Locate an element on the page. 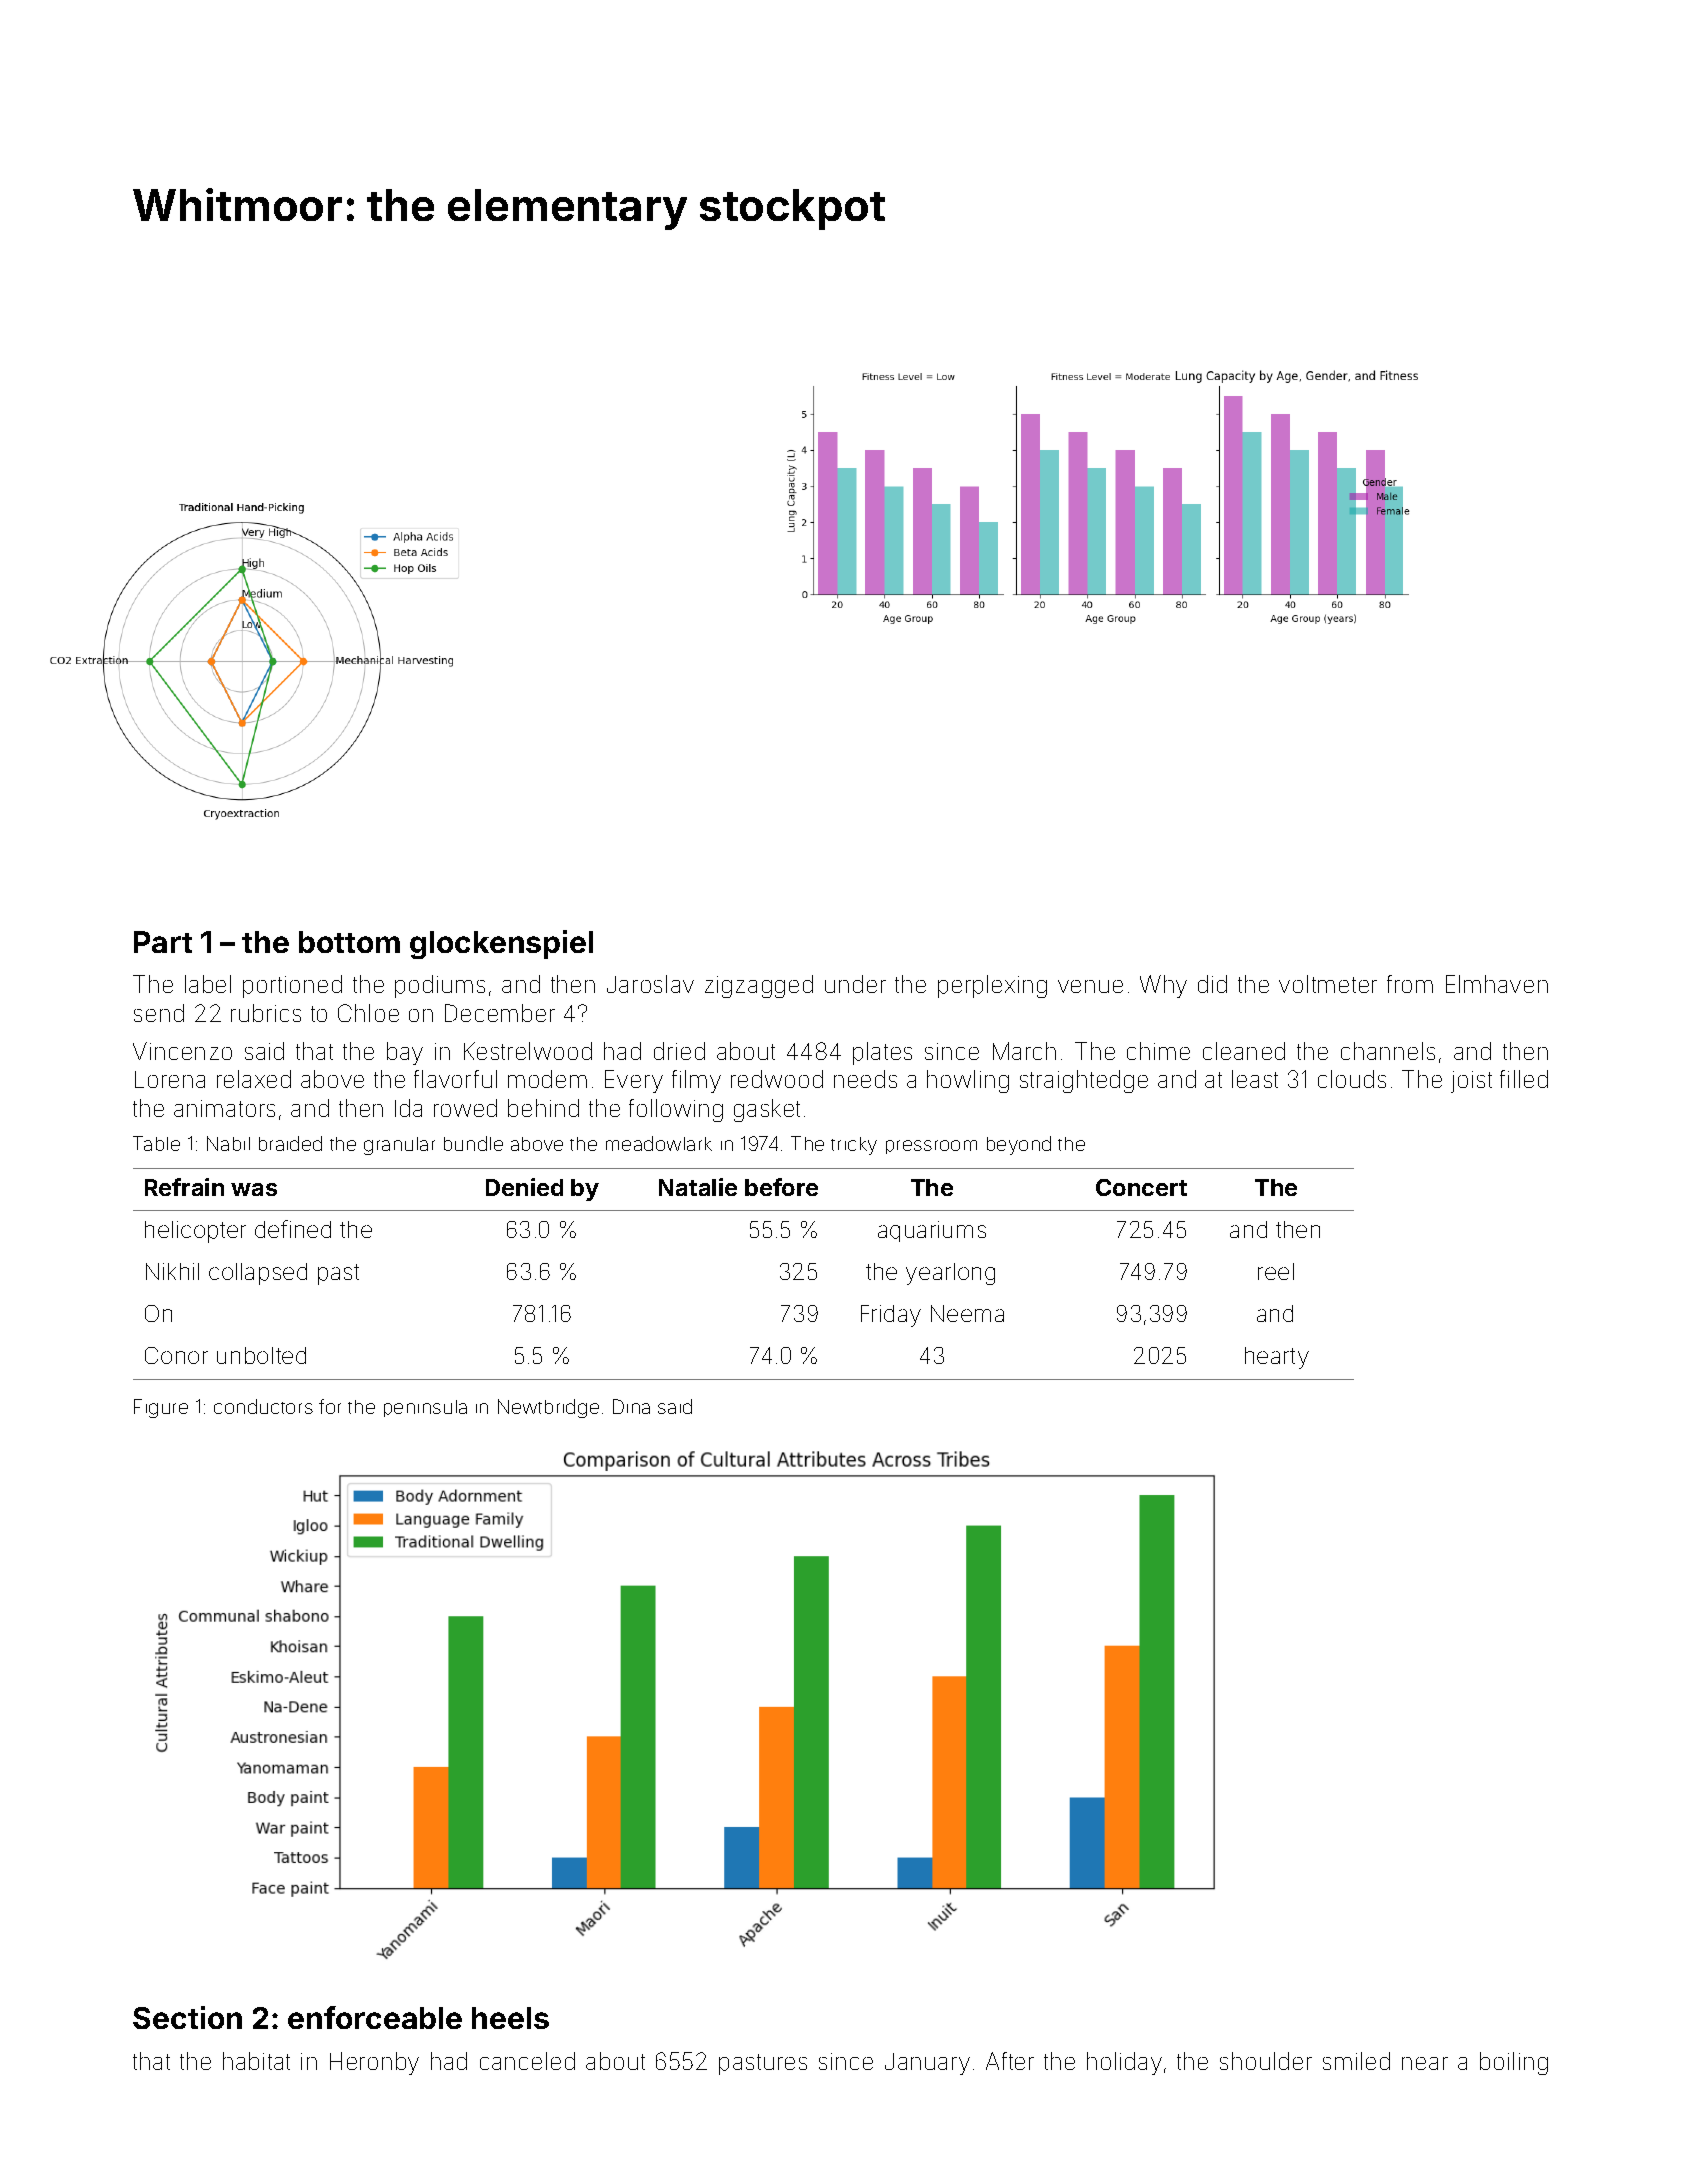 This page has height=2178, width=1683. Dina is located at coordinates (631, 1406).
